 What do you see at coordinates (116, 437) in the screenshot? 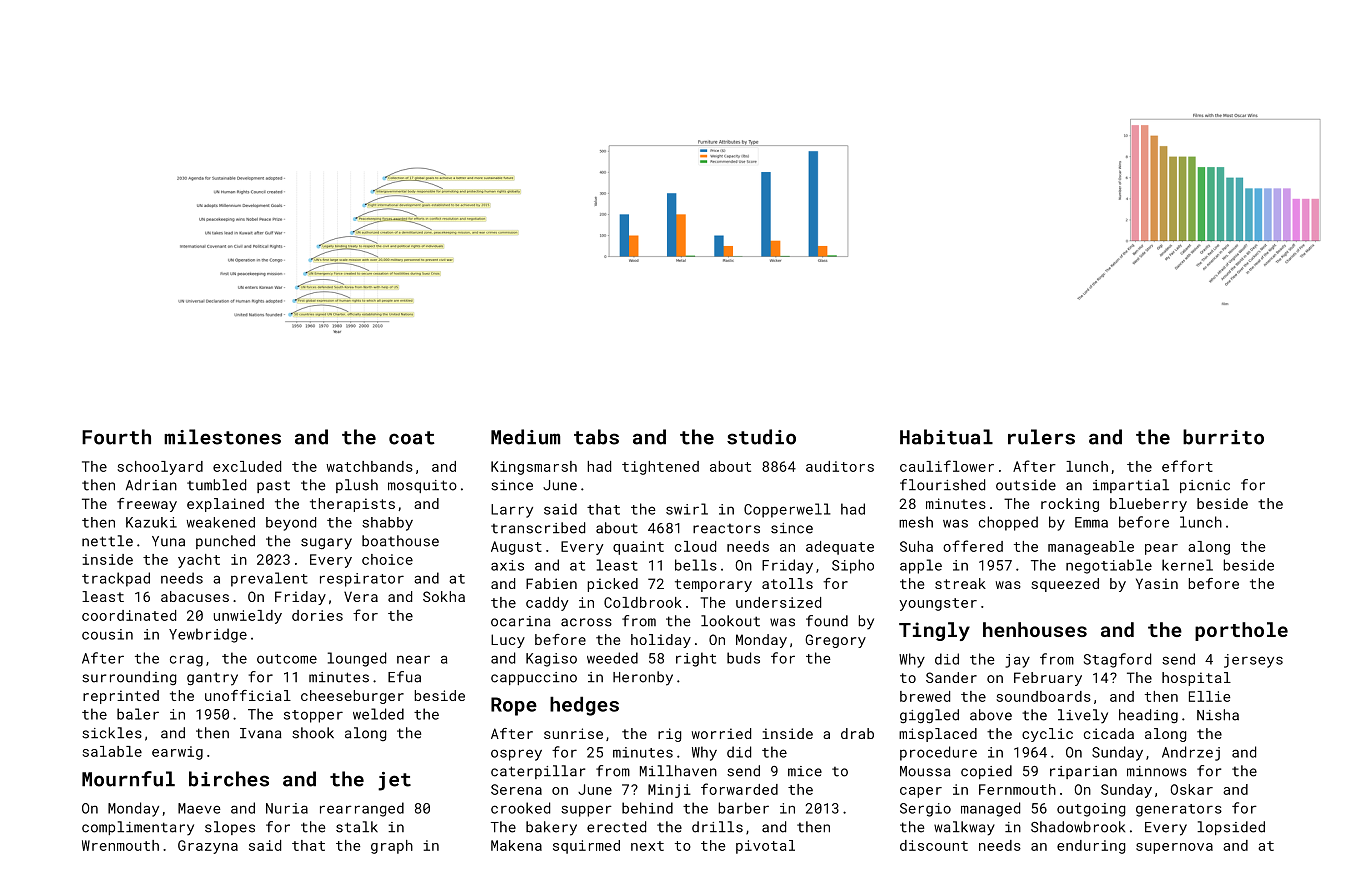
I see `Fourth` at bounding box center [116, 437].
